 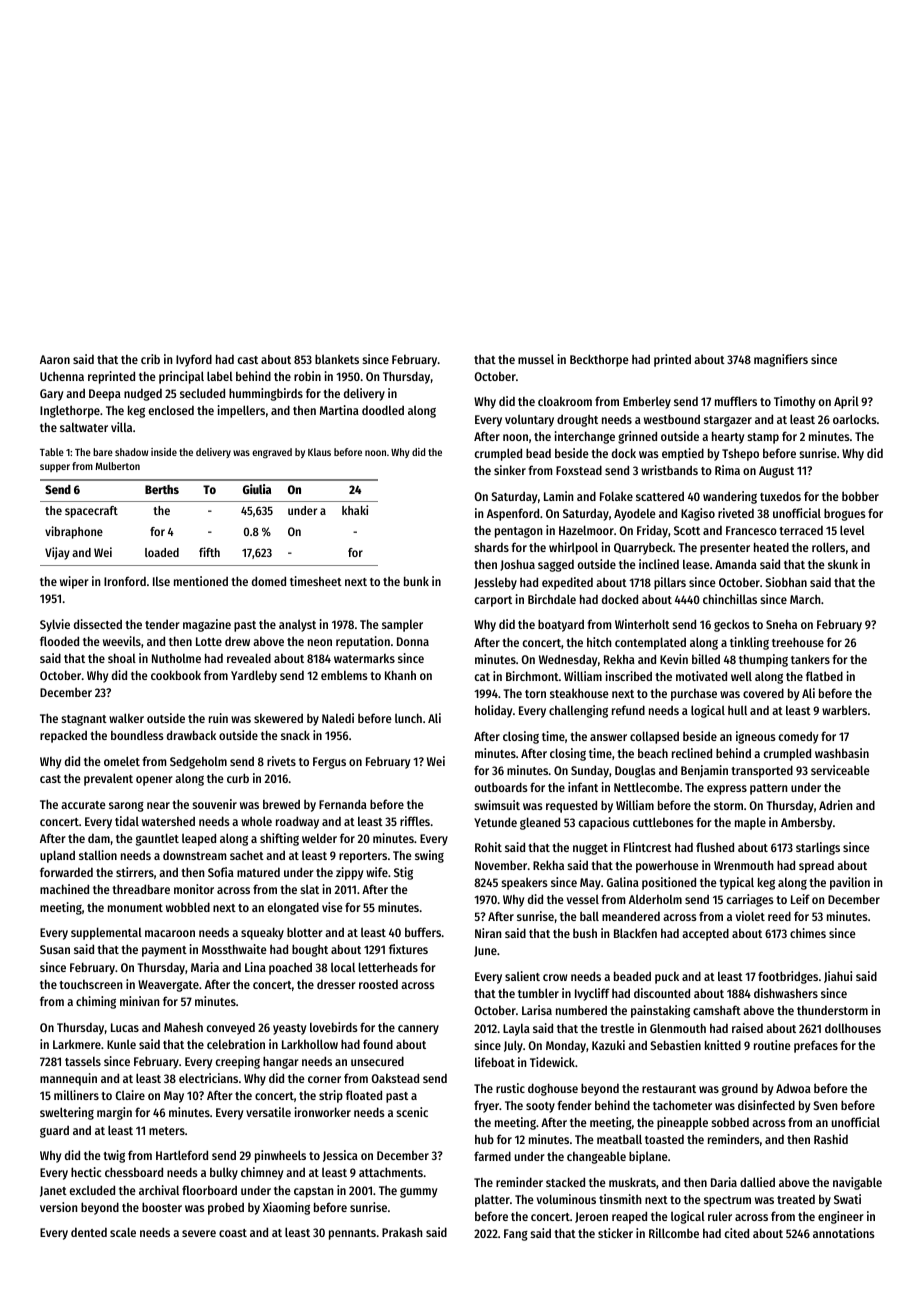 What do you see at coordinates (615, 1233) in the screenshot?
I see `sticker` at bounding box center [615, 1233].
